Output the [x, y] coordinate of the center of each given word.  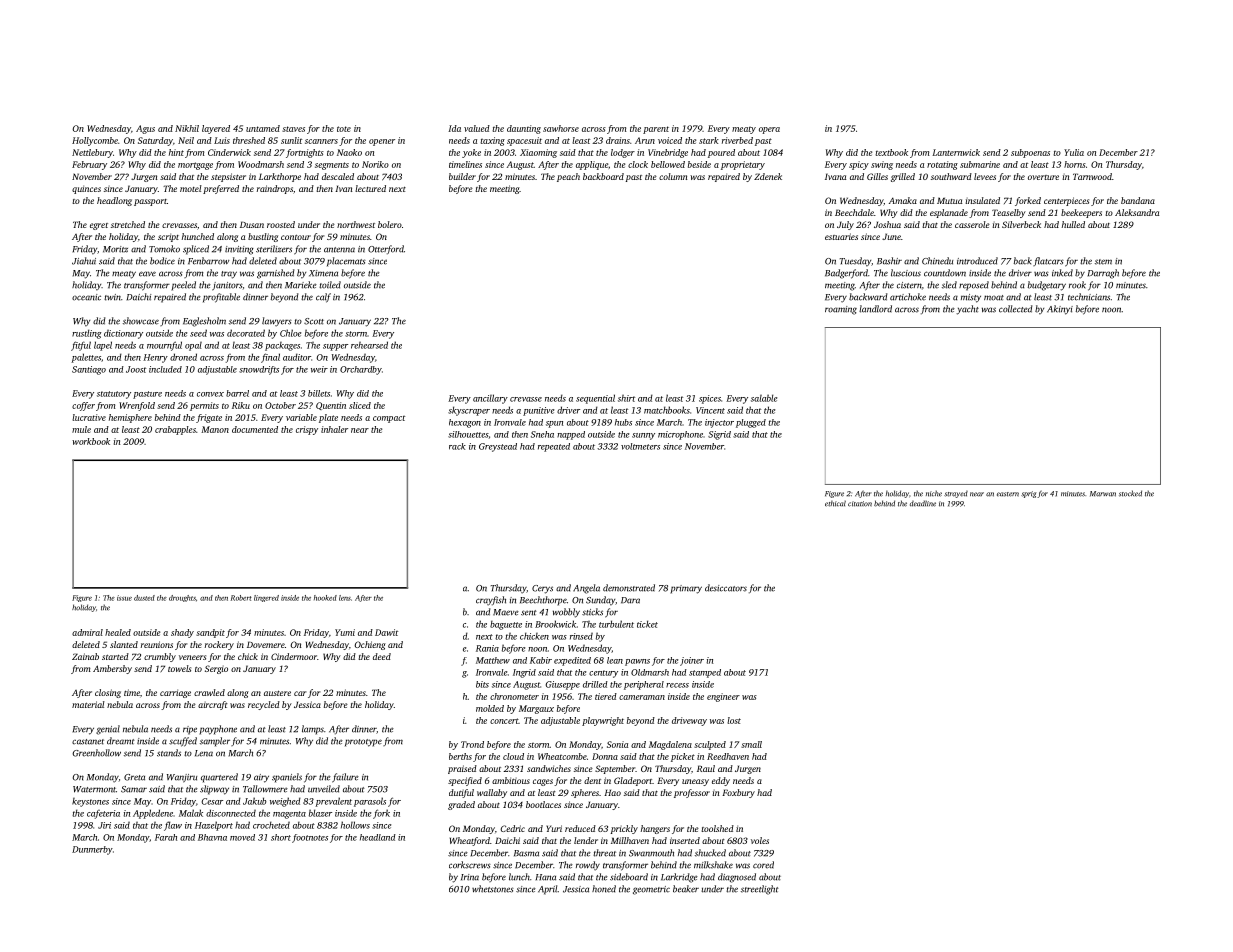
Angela [586, 589]
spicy [859, 165]
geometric [651, 890]
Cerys [542, 589]
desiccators [726, 588]
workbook [91, 441]
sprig [1028, 494]
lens [345, 598]
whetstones [493, 889]
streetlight [760, 890]
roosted [281, 224]
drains [618, 140]
